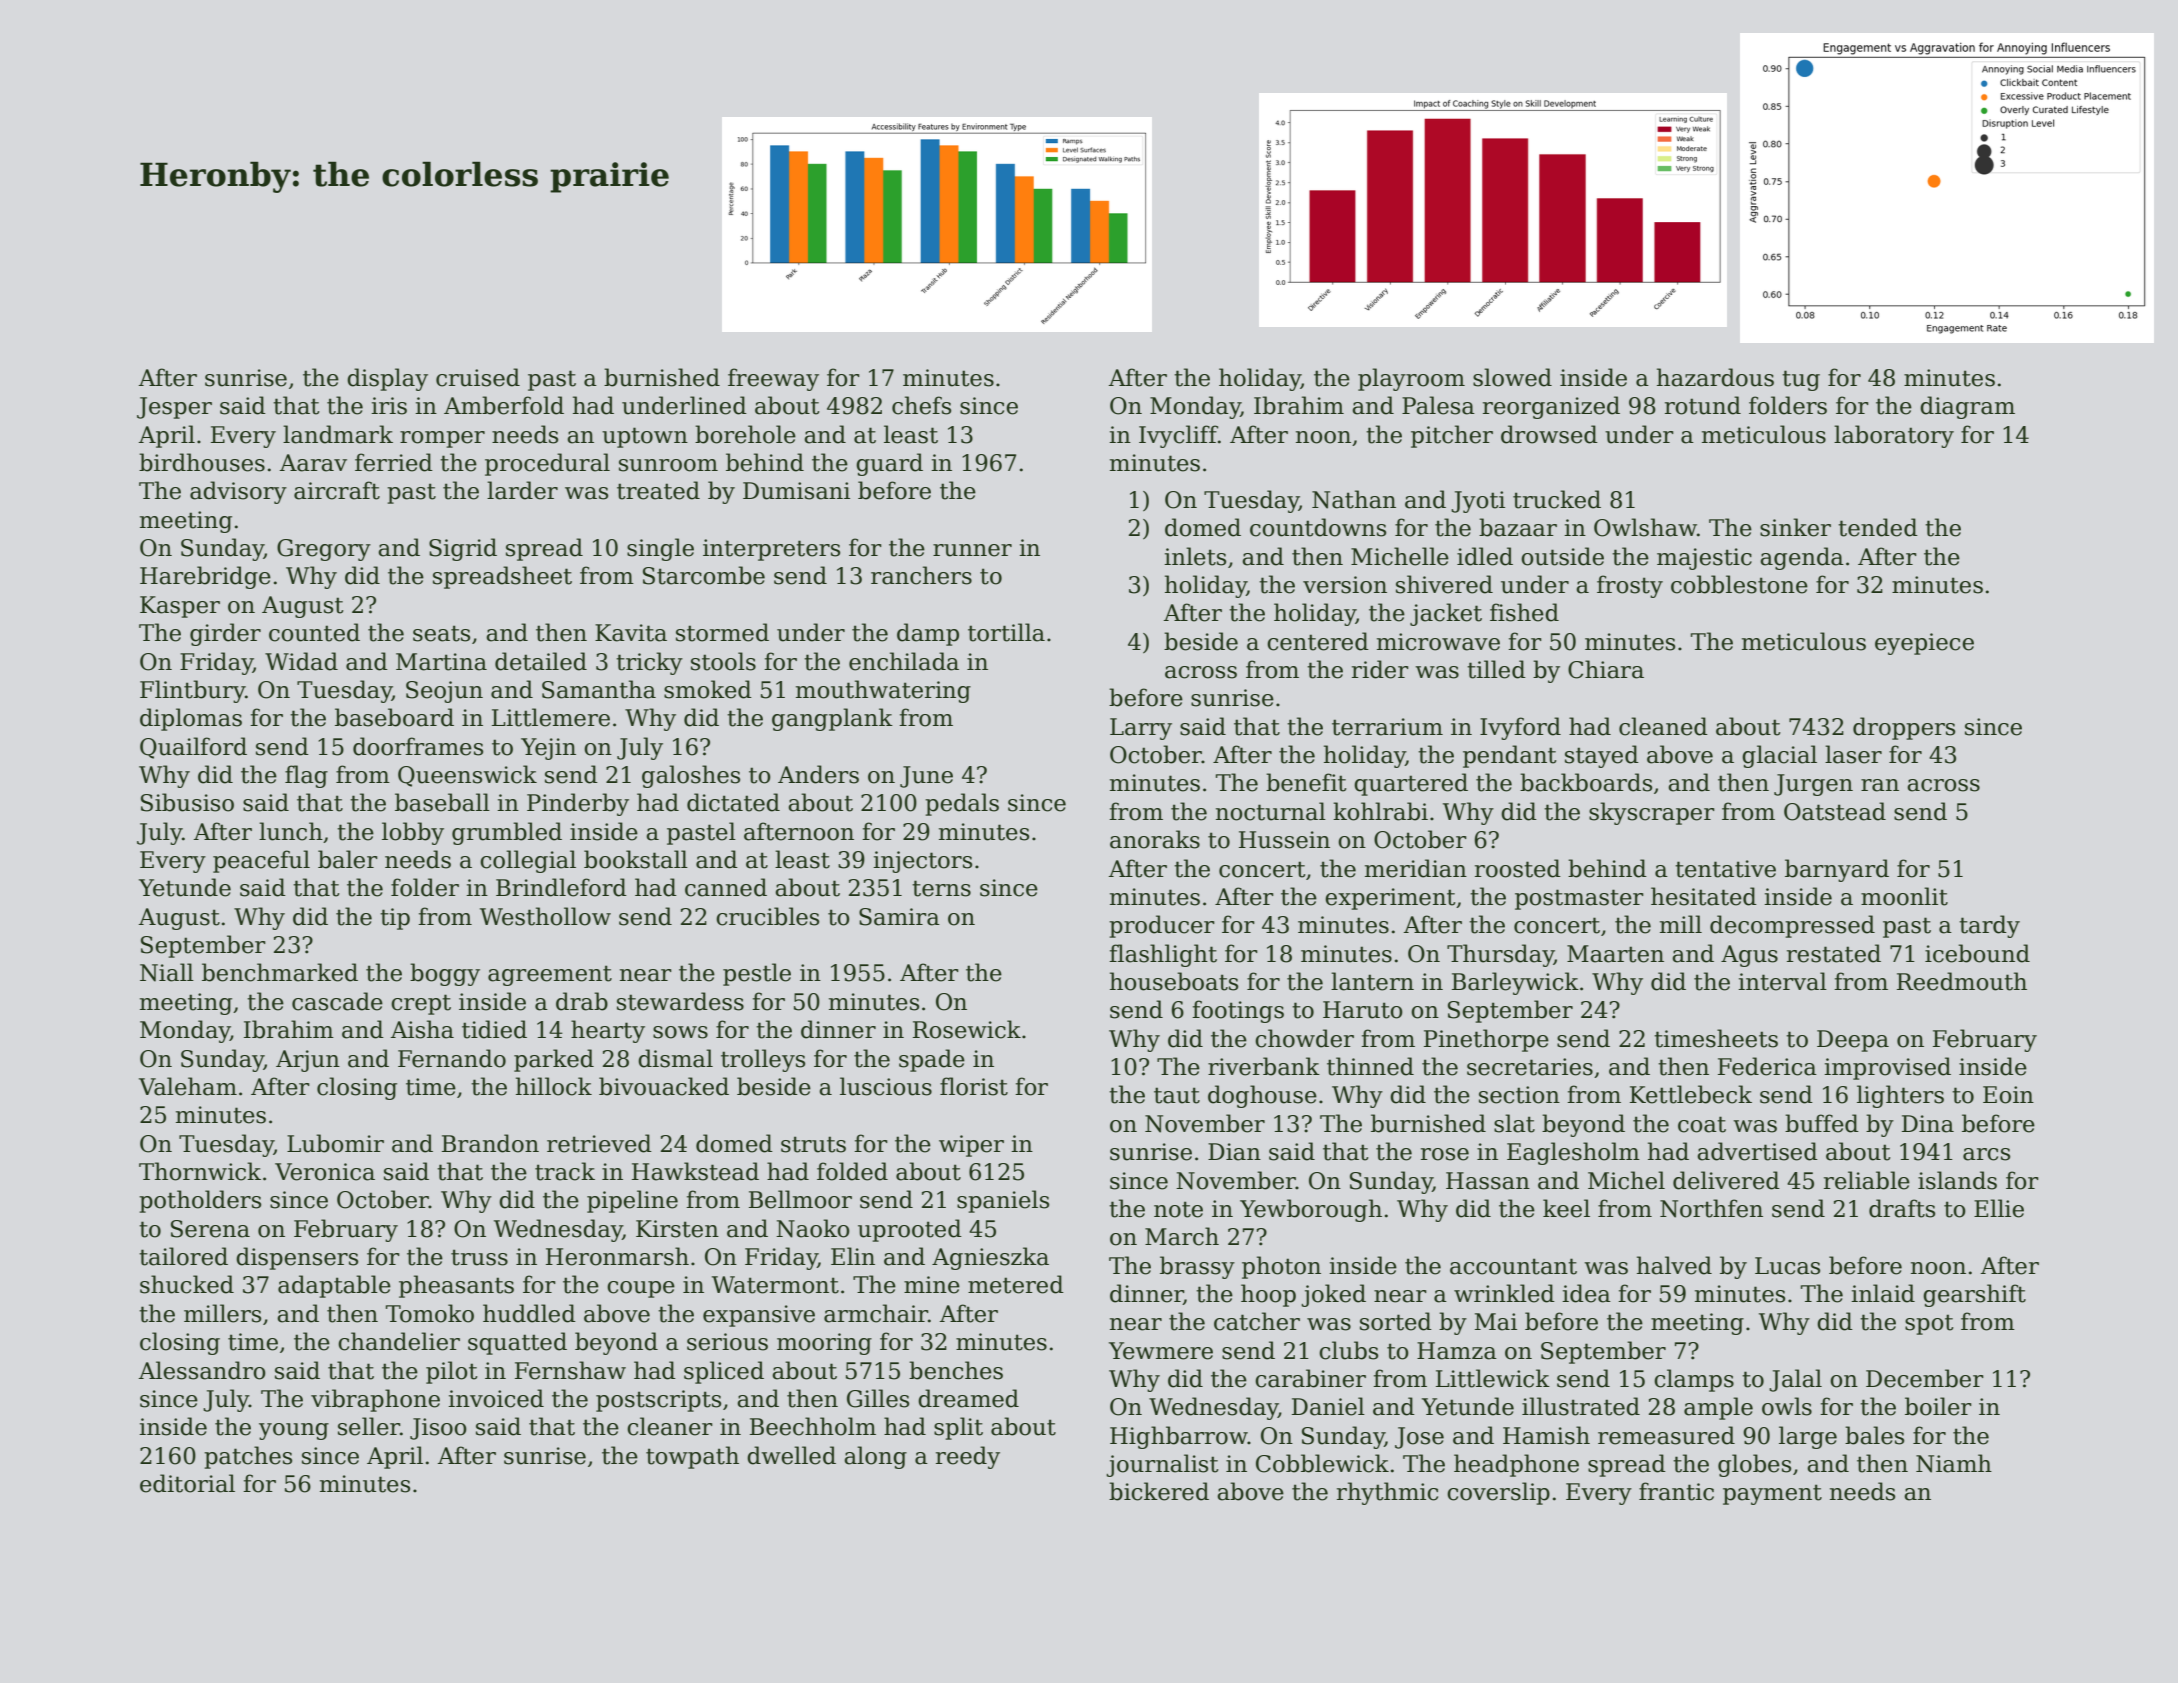  Describe the element at coordinates (187, 802) in the screenshot. I see `Sibusiso` at that location.
